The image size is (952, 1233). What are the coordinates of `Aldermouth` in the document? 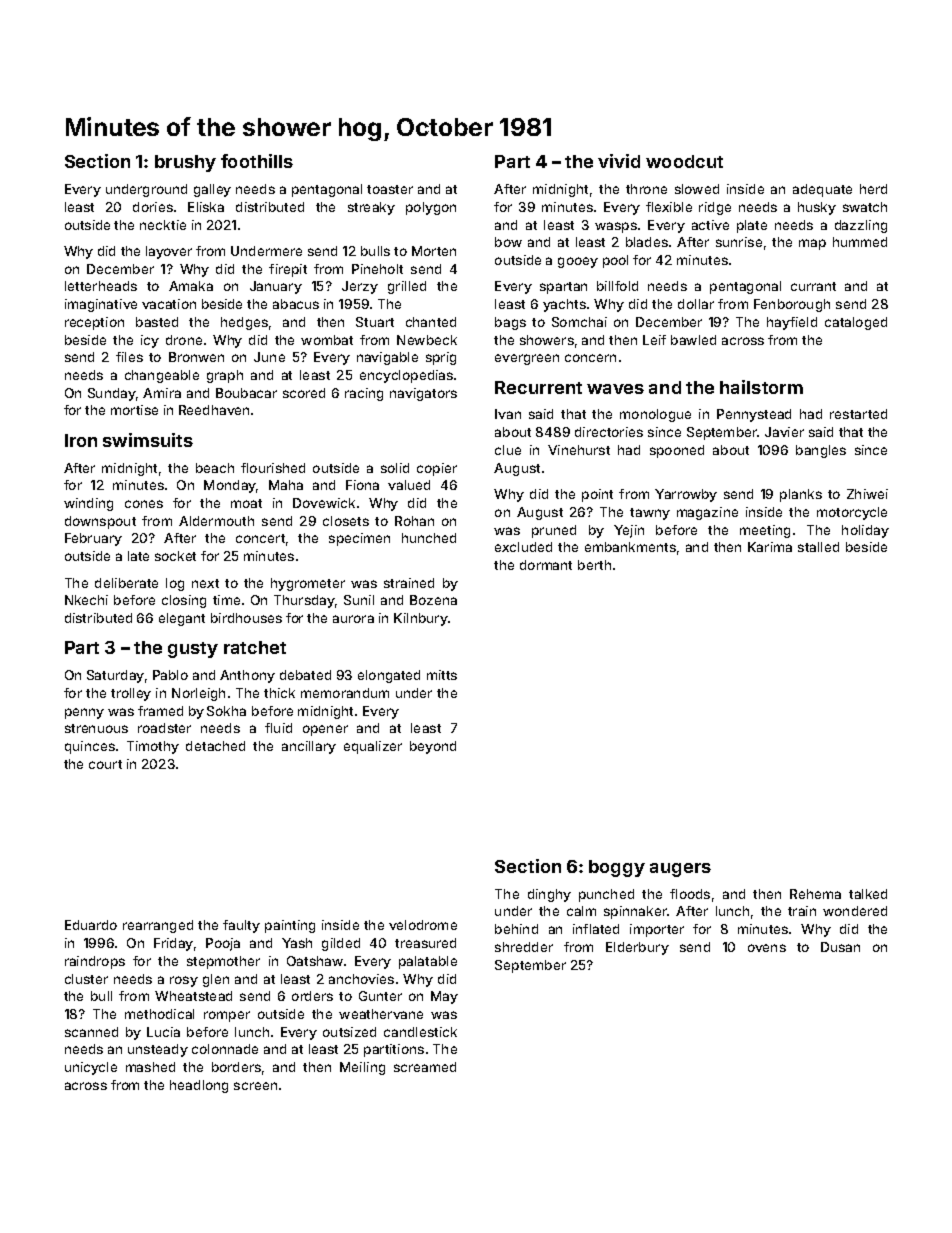 It's located at (216, 521).
